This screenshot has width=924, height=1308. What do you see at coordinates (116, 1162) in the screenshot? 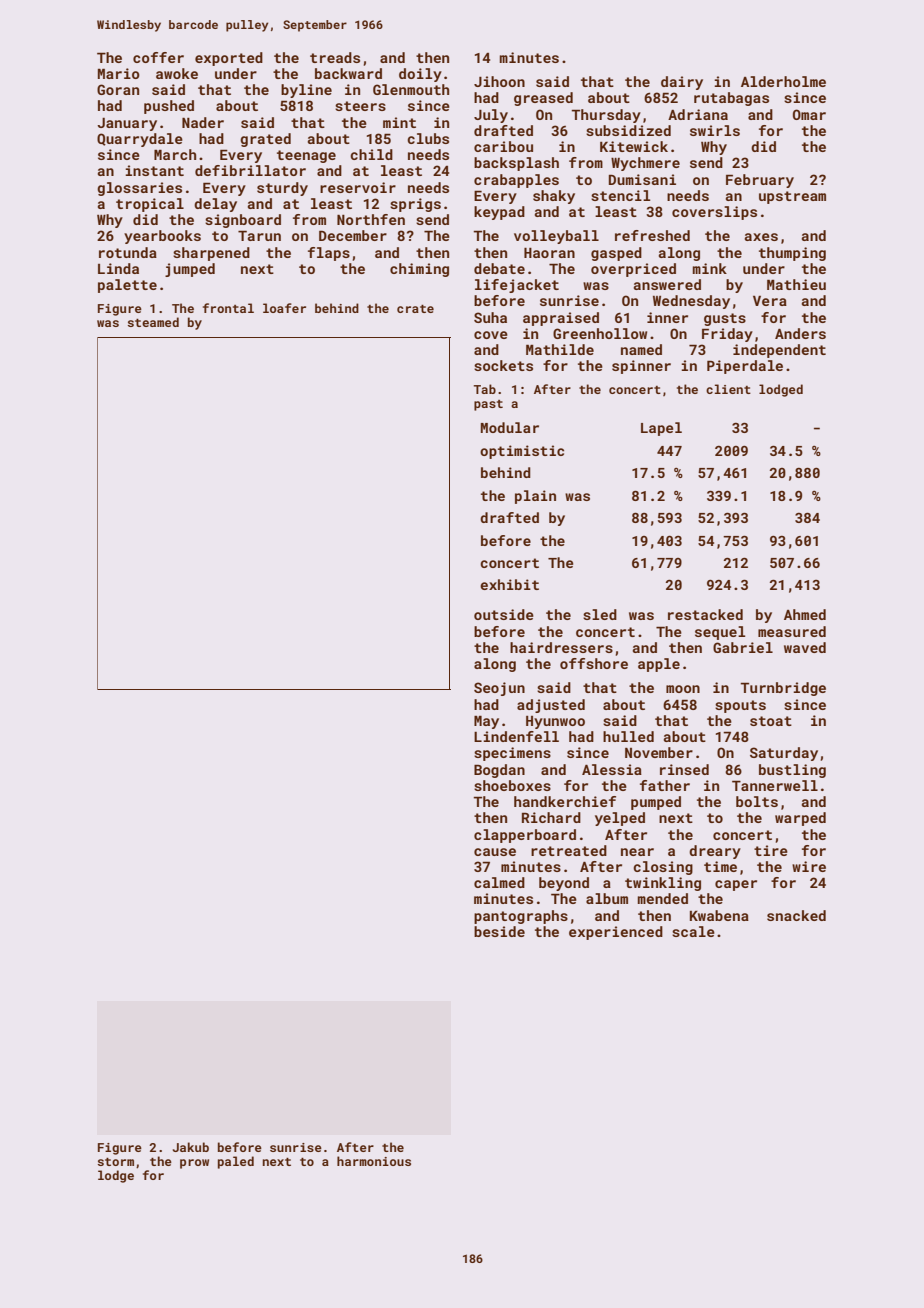
I see `storm` at bounding box center [116, 1162].
